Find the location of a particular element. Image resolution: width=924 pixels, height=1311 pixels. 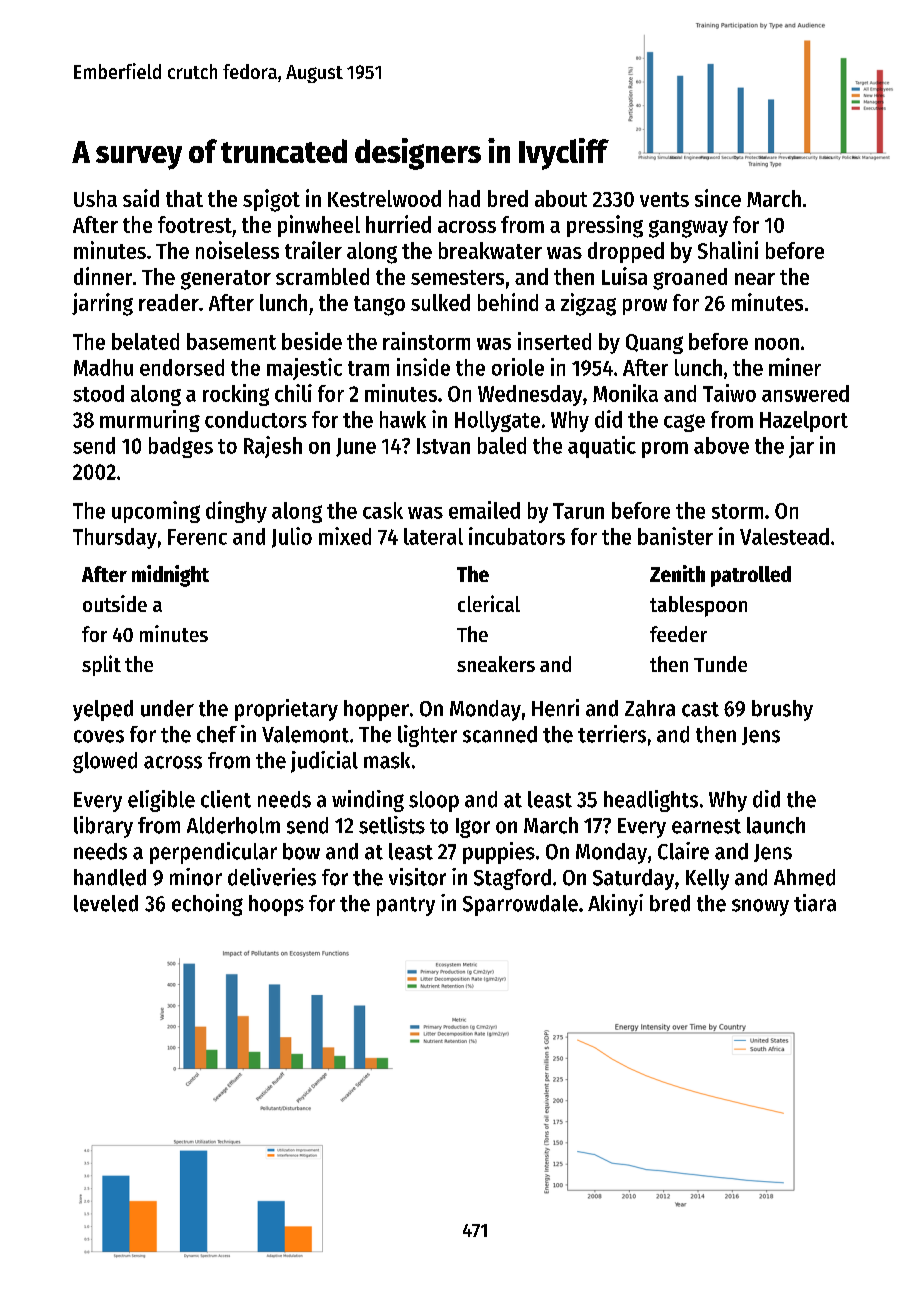

Akinyi is located at coordinates (615, 905).
